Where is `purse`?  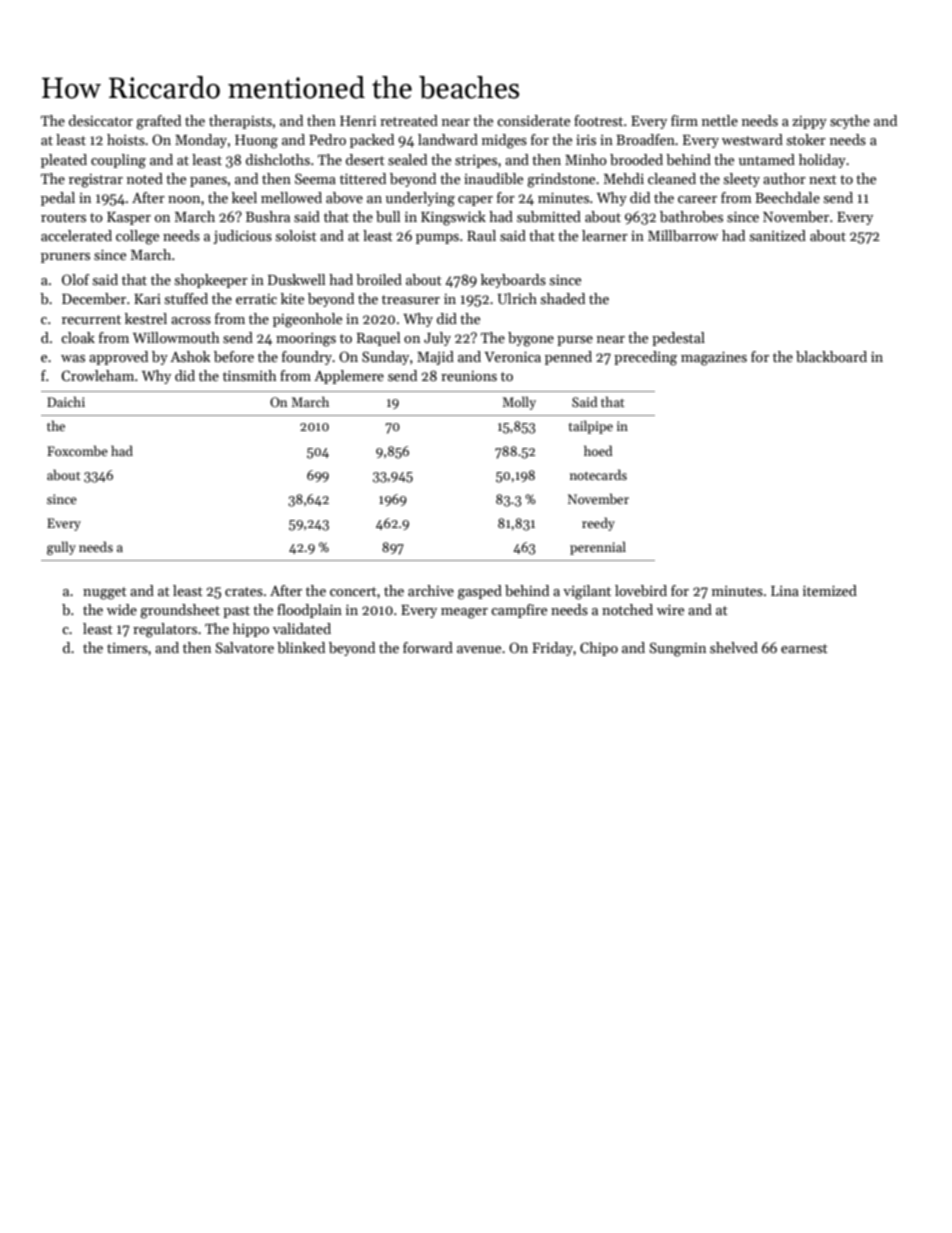
purse is located at coordinates (575, 341).
